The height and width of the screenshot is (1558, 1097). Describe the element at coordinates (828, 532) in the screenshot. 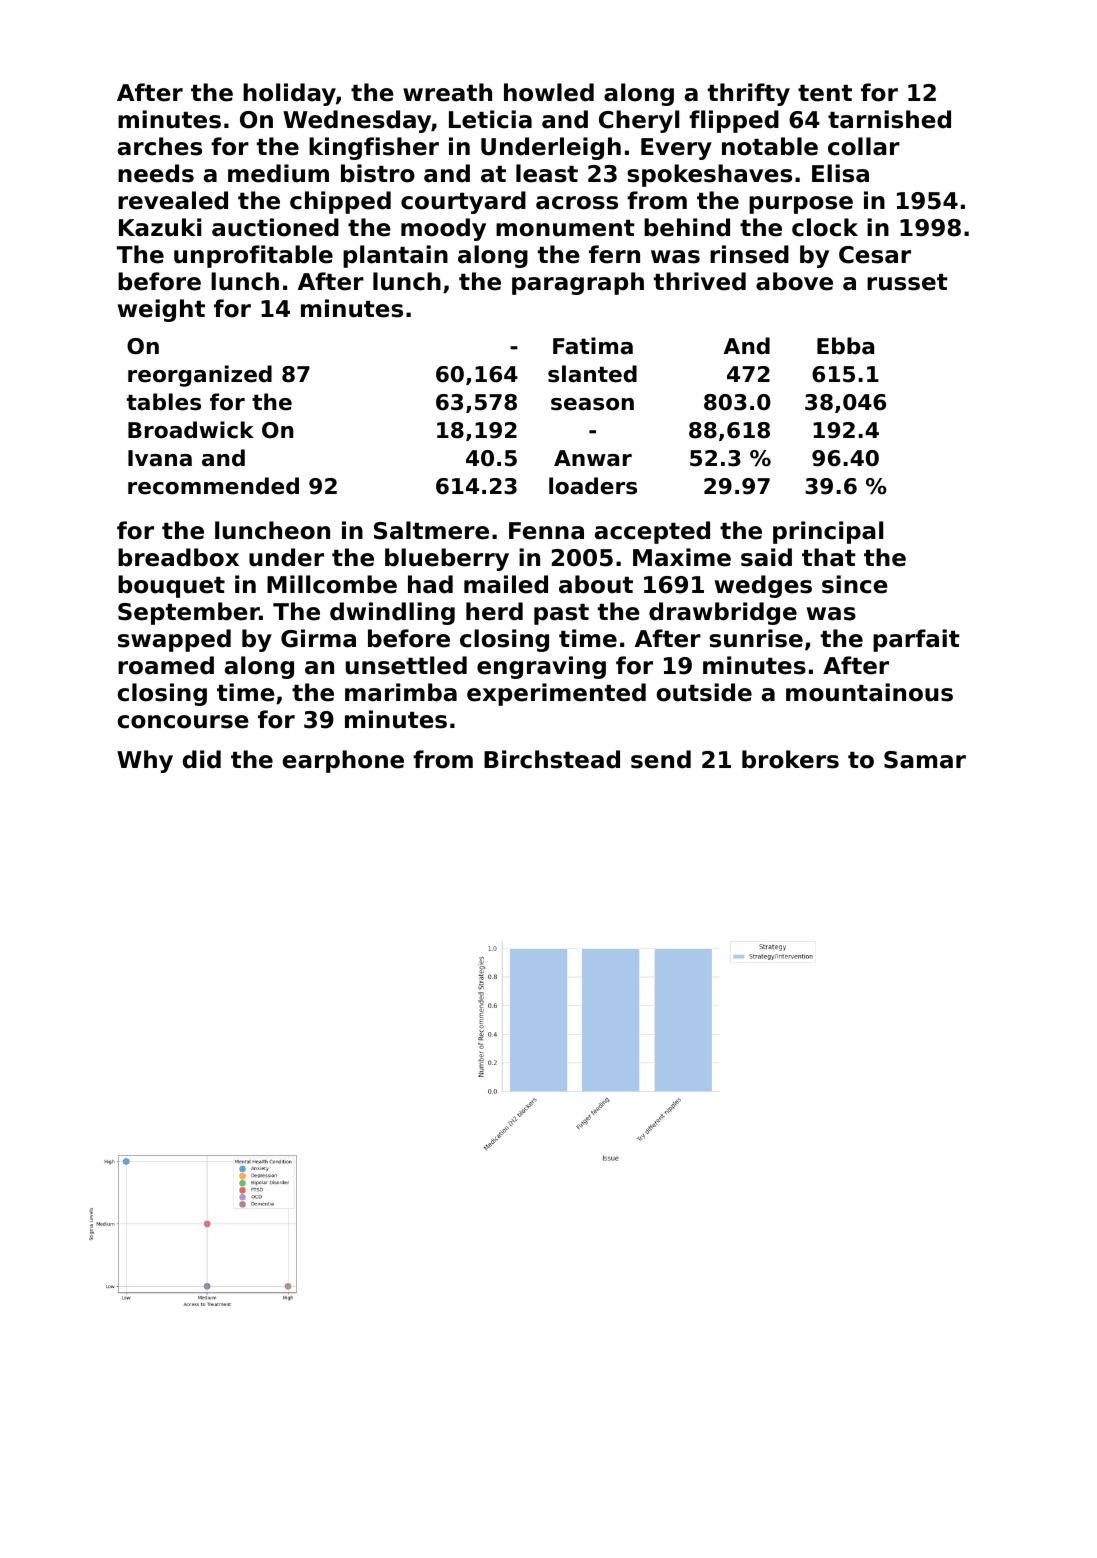

I see `principal` at that location.
